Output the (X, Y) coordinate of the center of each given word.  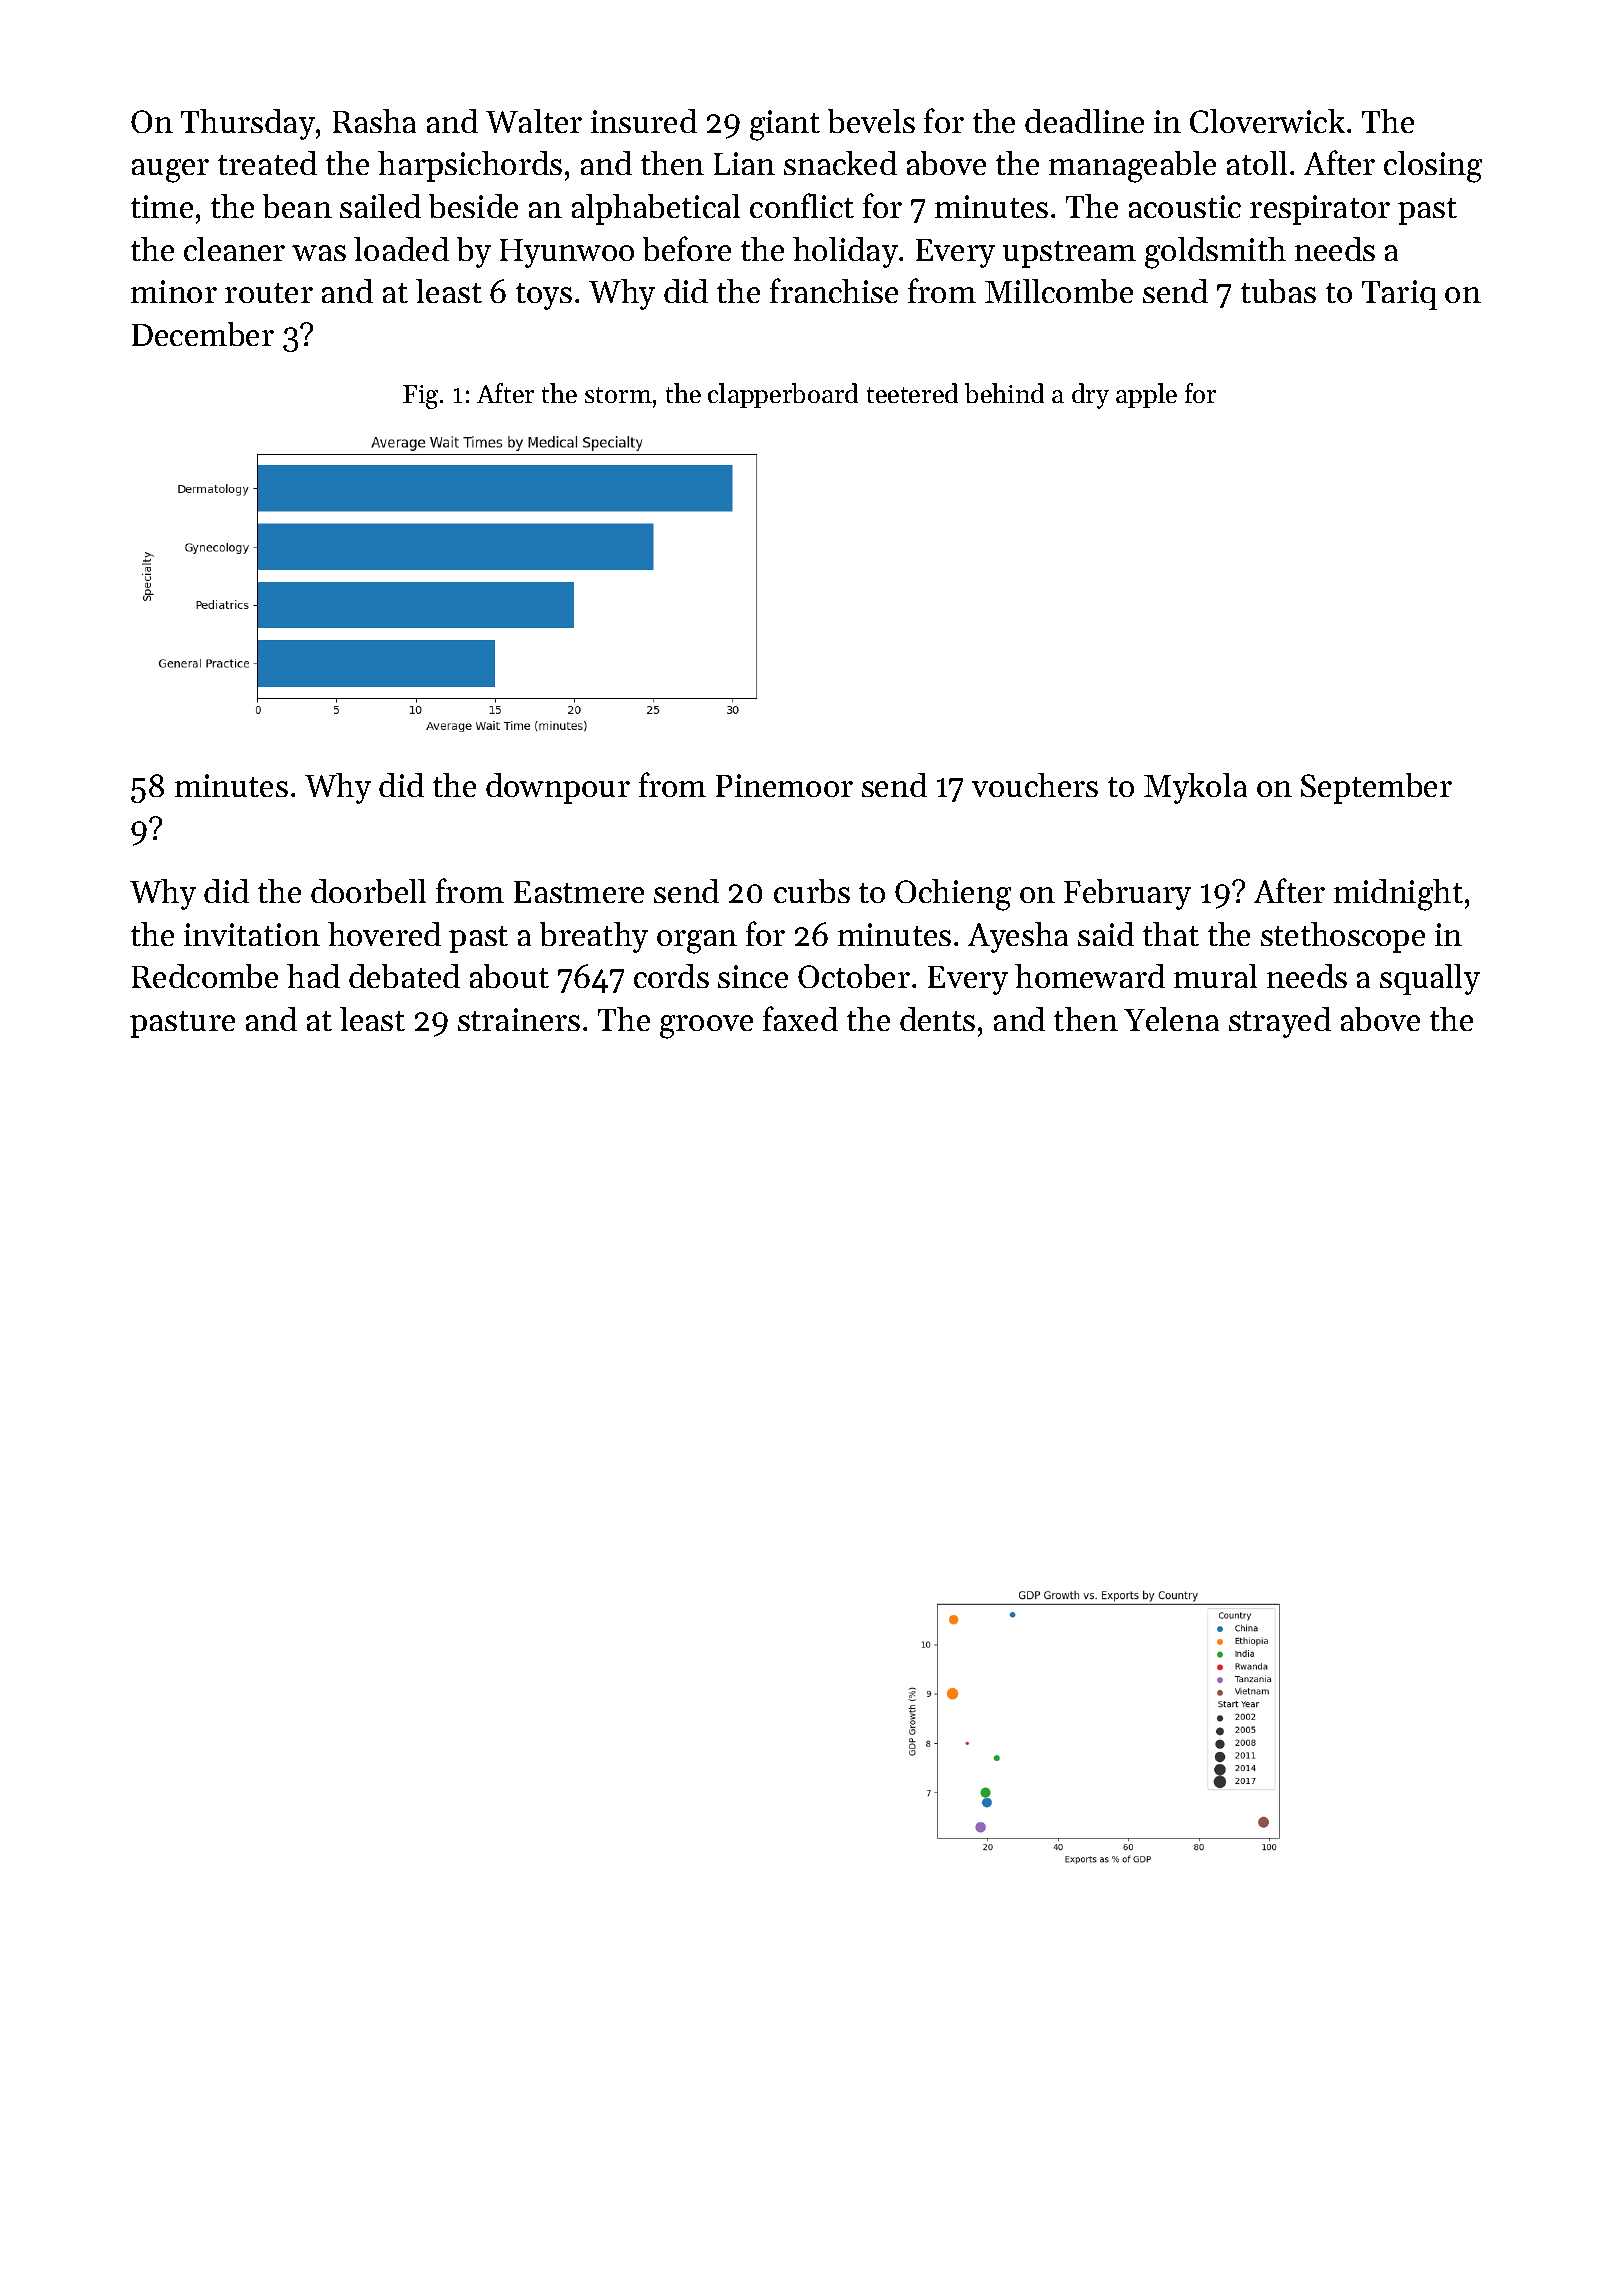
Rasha (374, 121)
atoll (1257, 163)
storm (618, 395)
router (269, 293)
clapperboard (783, 395)
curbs (812, 891)
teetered (912, 393)
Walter (534, 121)
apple (1146, 395)
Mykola (1195, 788)
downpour (558, 788)
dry (1090, 396)
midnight (1398, 895)
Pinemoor (784, 785)
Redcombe (205, 976)
